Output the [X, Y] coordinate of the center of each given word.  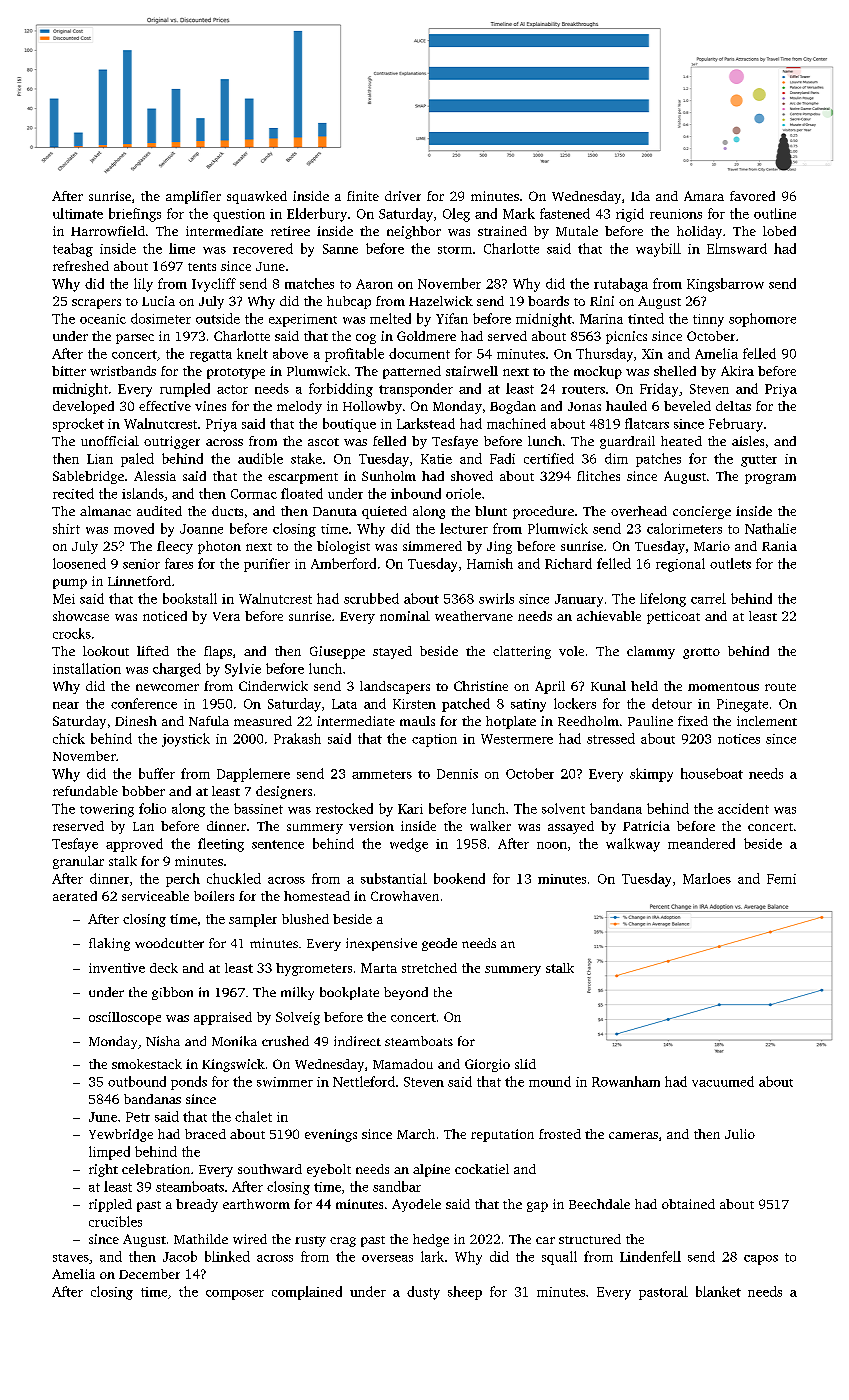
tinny [708, 320]
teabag [73, 250]
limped [109, 1153]
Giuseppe [337, 652]
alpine [431, 1170]
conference [144, 703]
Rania [779, 546]
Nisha [163, 1041]
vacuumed [723, 1081]
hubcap [349, 302]
